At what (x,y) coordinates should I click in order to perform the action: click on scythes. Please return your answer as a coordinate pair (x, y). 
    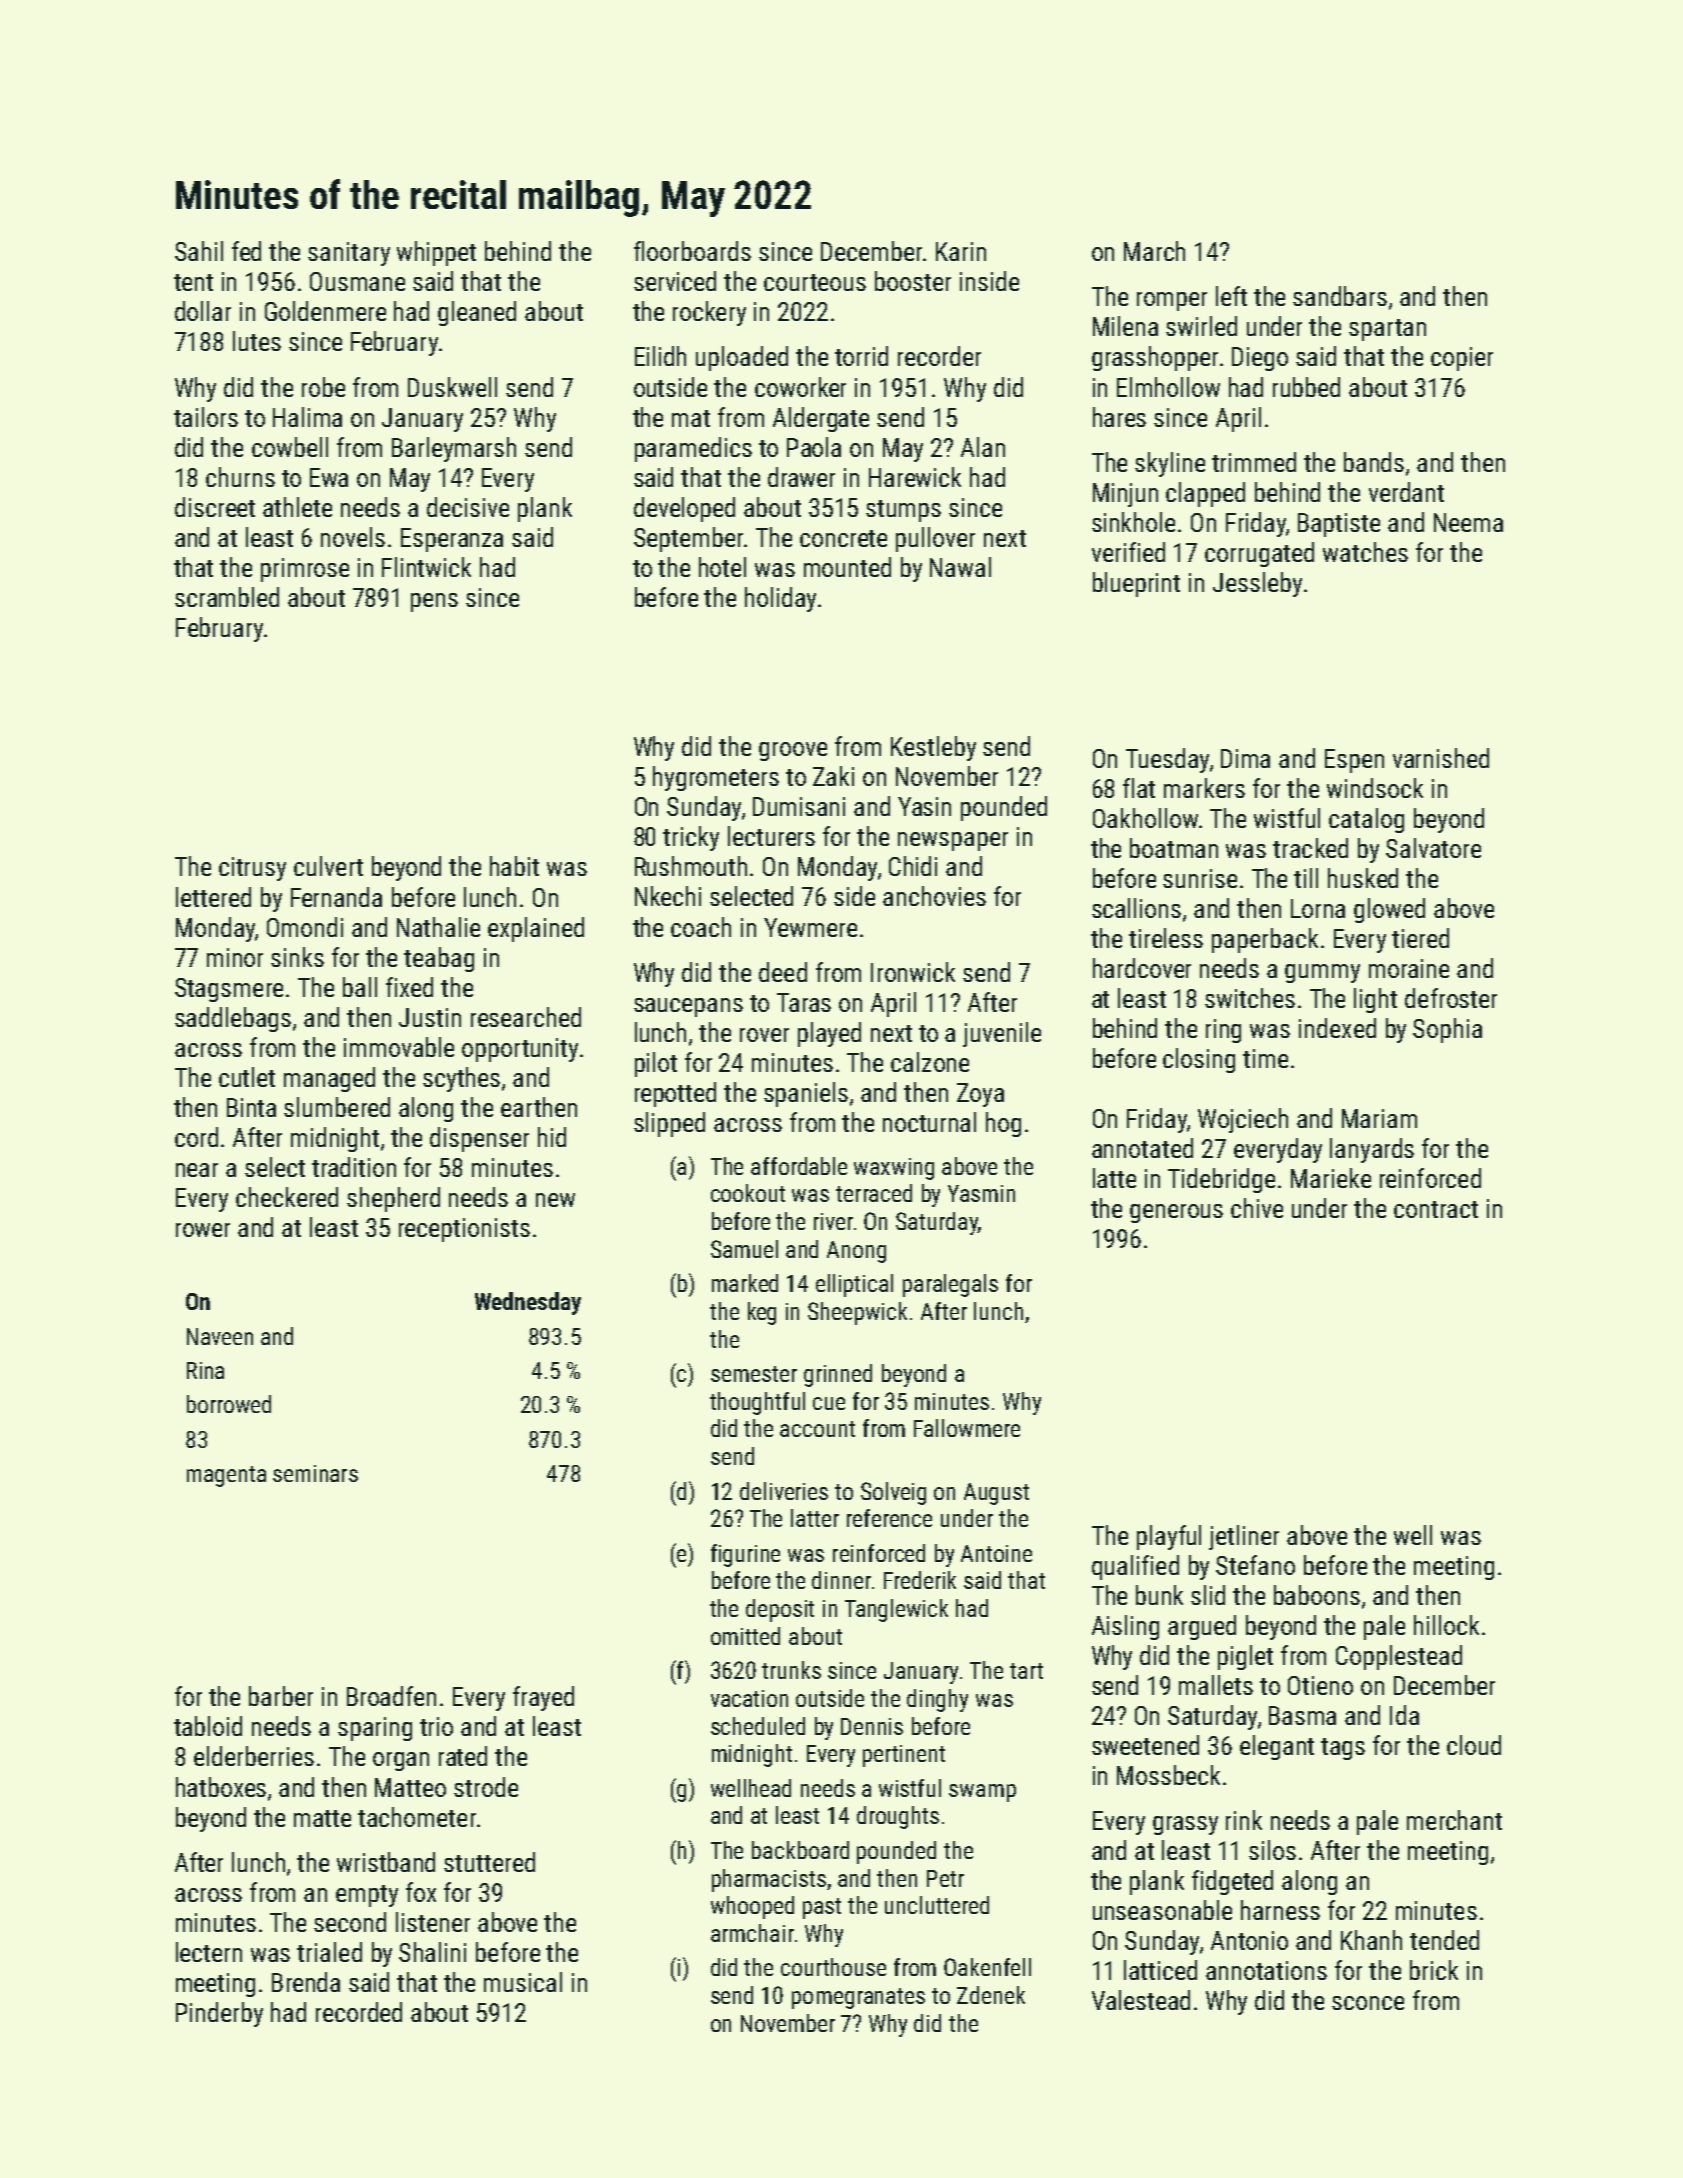
    Looking at the image, I should click on (461, 1079).
